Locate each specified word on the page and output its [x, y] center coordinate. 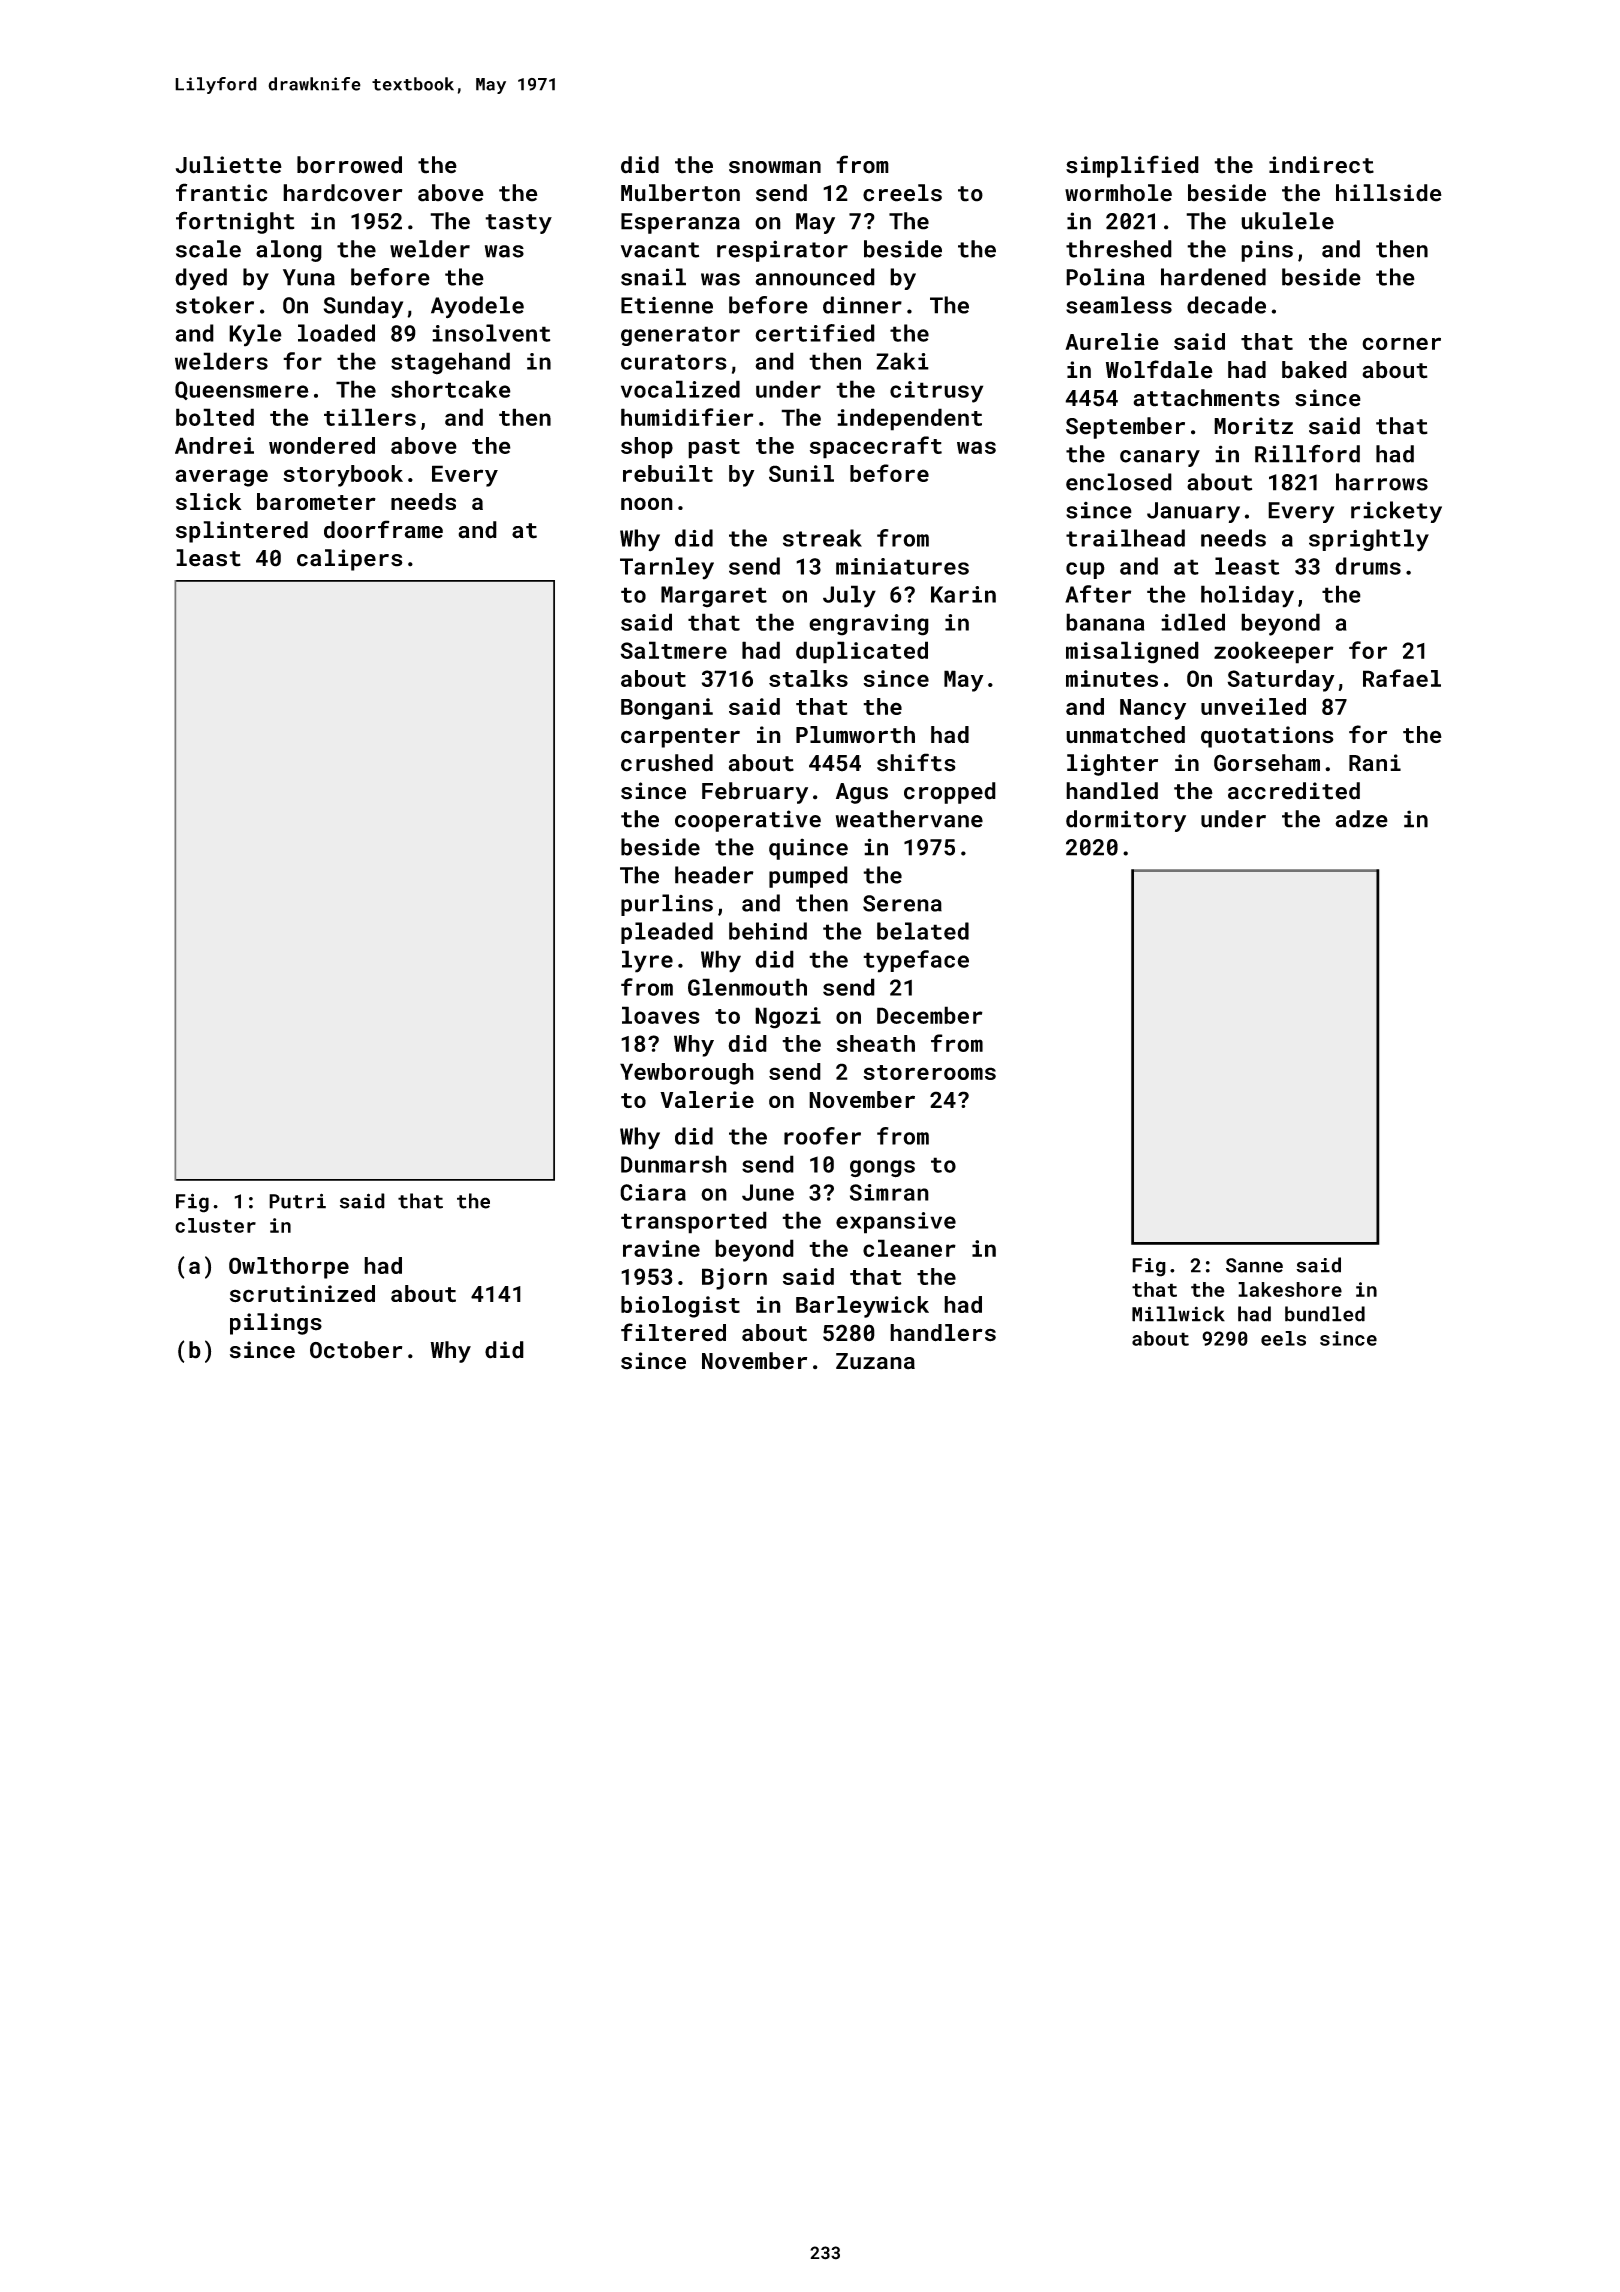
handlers [943, 1333]
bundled [1325, 1314]
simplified [1132, 166]
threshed [1119, 249]
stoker [215, 305]
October [356, 1350]
